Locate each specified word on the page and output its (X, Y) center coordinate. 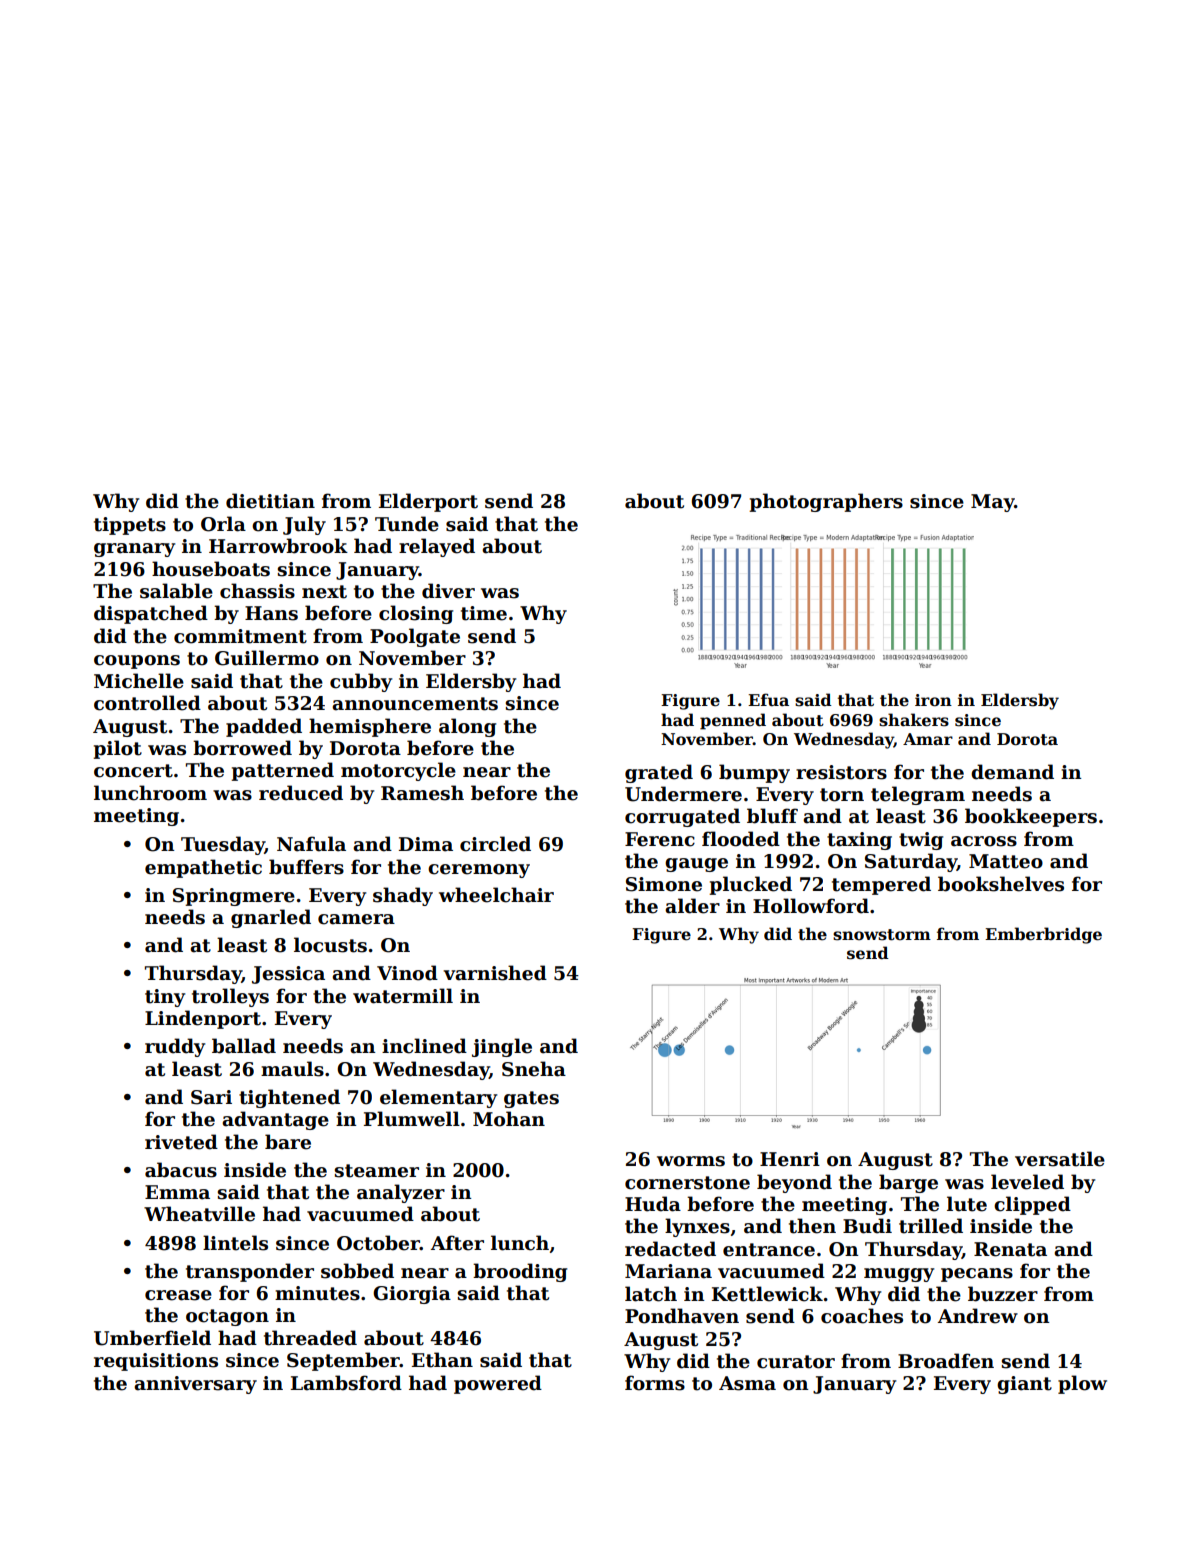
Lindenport (203, 1019)
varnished (495, 973)
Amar (928, 739)
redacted (670, 1249)
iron (933, 700)
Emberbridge (1043, 935)
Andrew (978, 1316)
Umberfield (152, 1338)
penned (733, 721)
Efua (768, 699)
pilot (117, 749)
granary (134, 550)
